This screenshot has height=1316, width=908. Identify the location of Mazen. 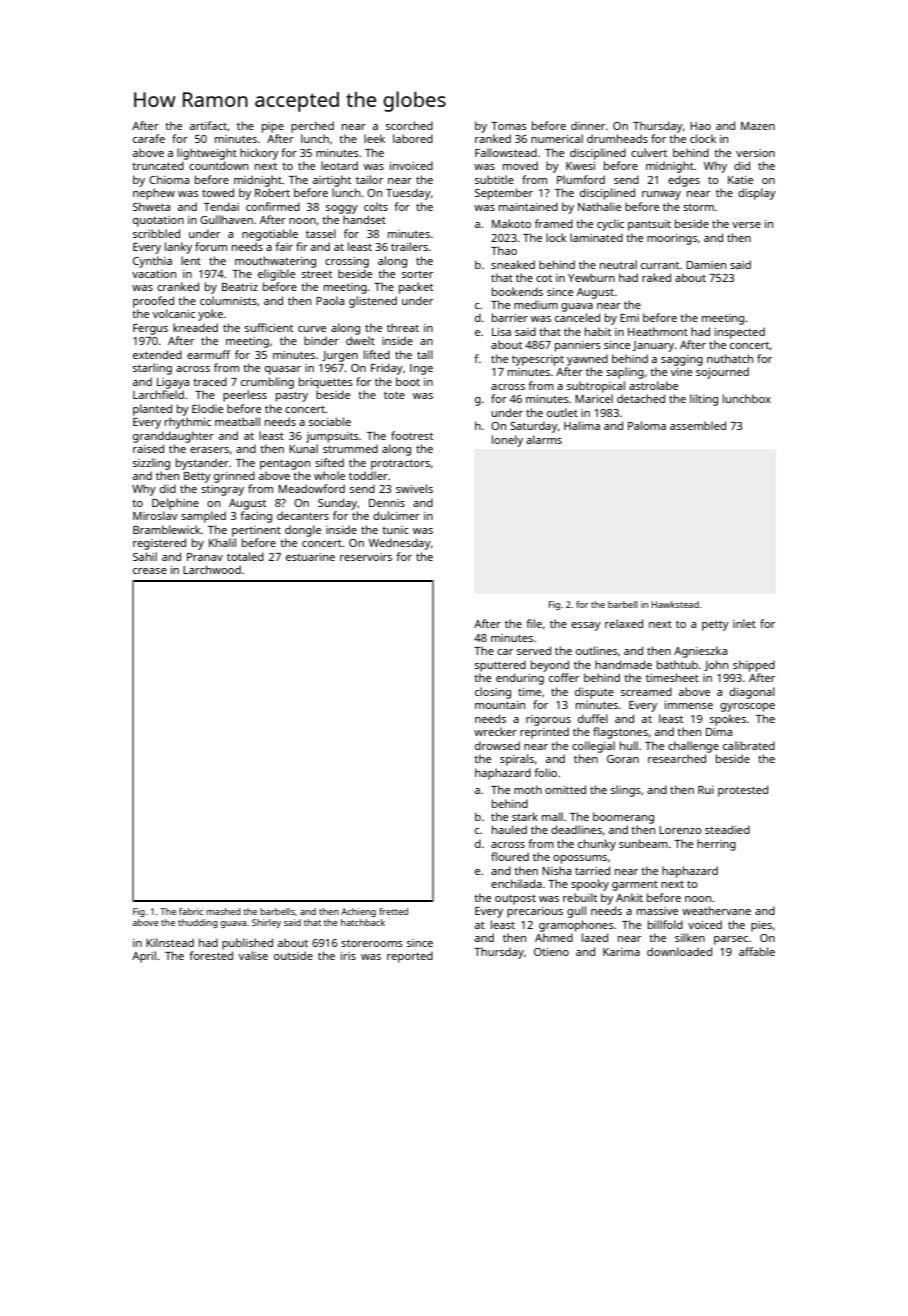
(758, 126).
